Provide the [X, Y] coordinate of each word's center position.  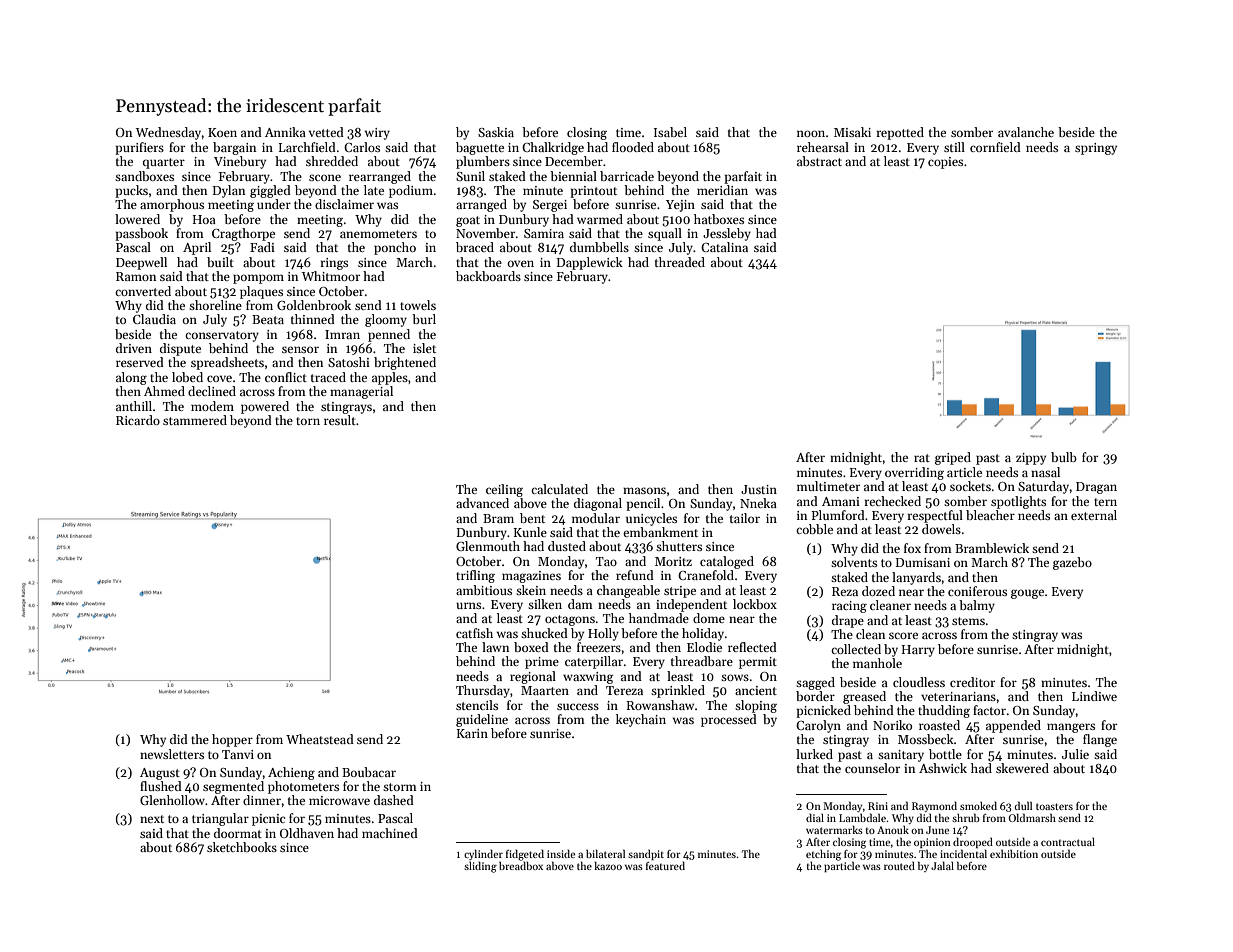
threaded [680, 262]
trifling [475, 576]
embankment [660, 532]
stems [968, 621]
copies [945, 163]
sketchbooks [242, 847]
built [220, 262]
